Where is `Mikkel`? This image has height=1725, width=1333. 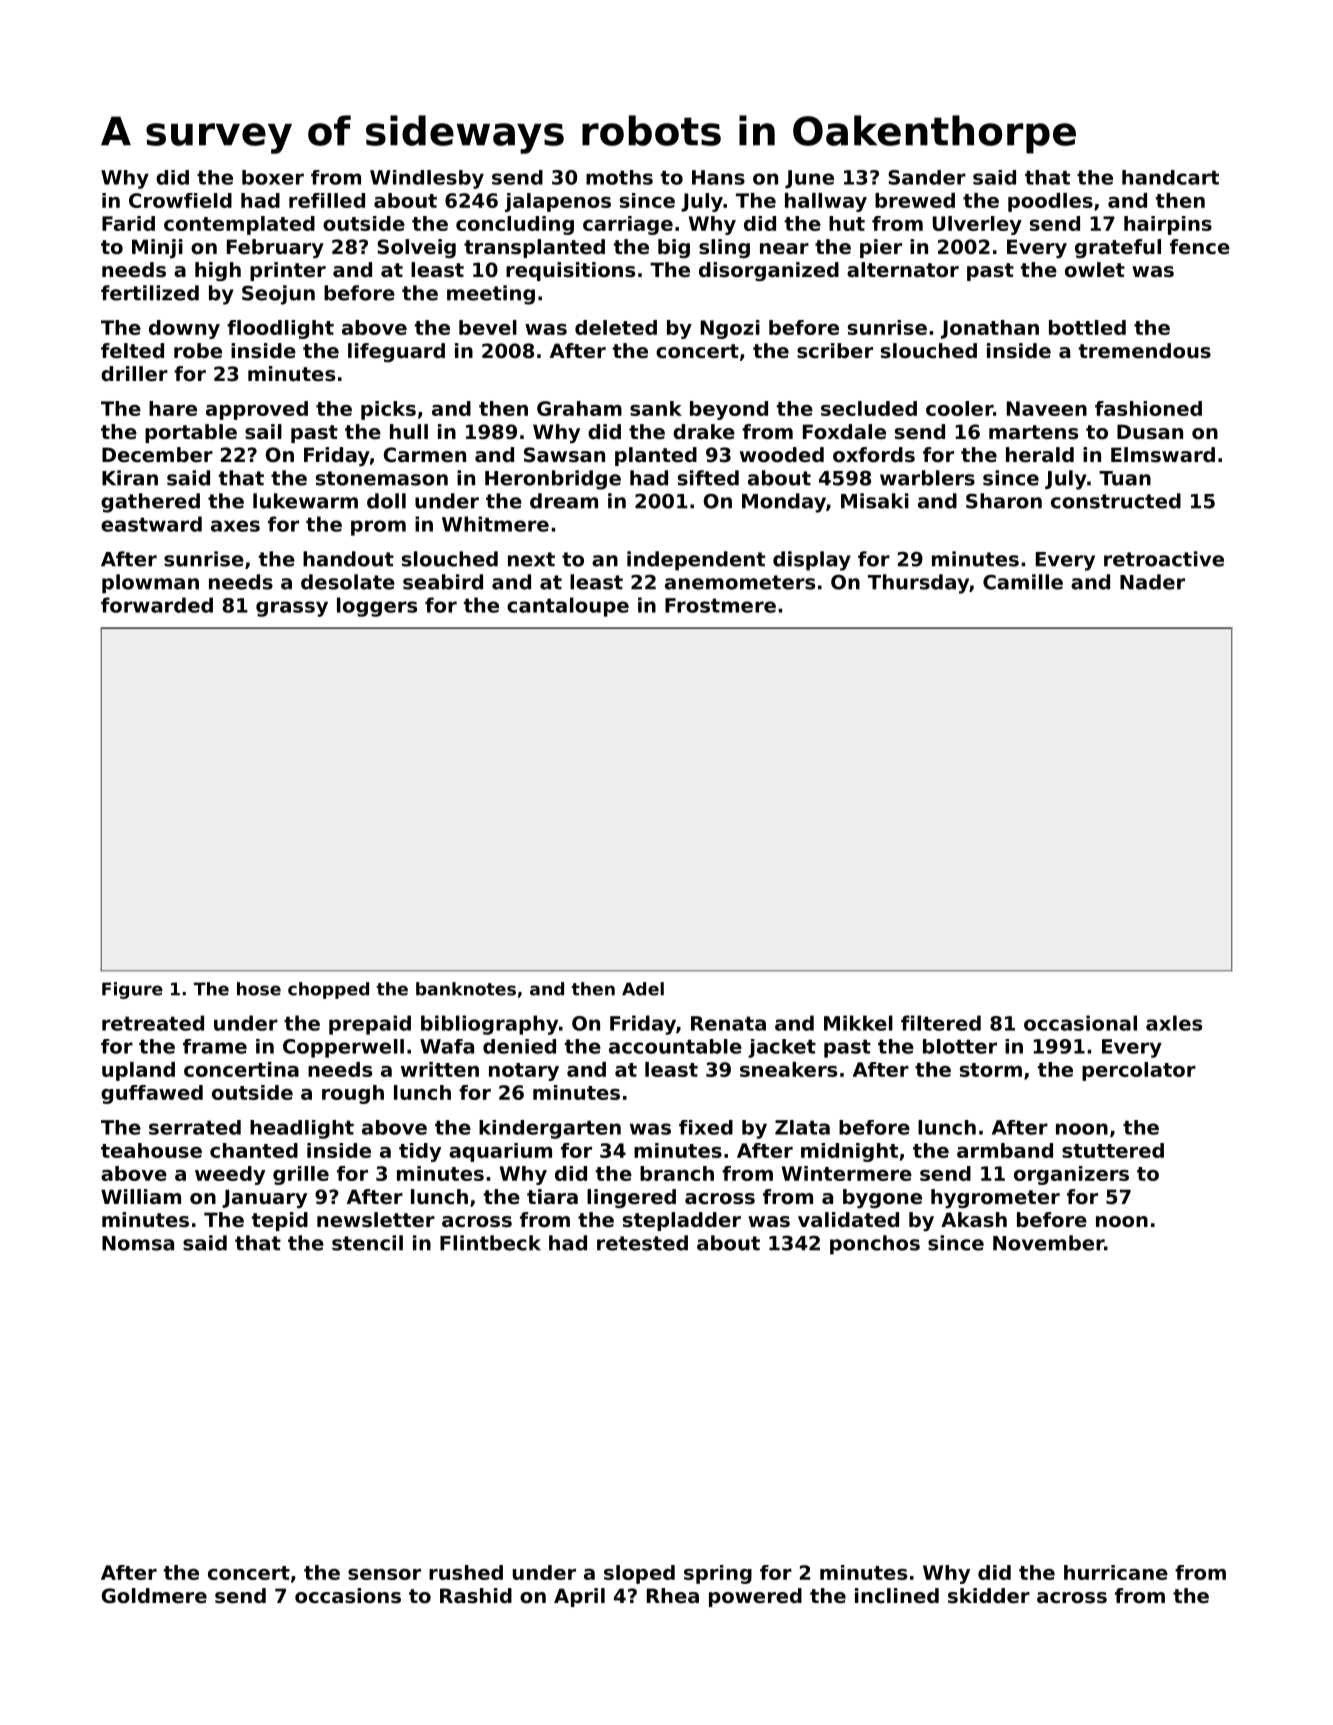 Mikkel is located at coordinates (858, 1023).
